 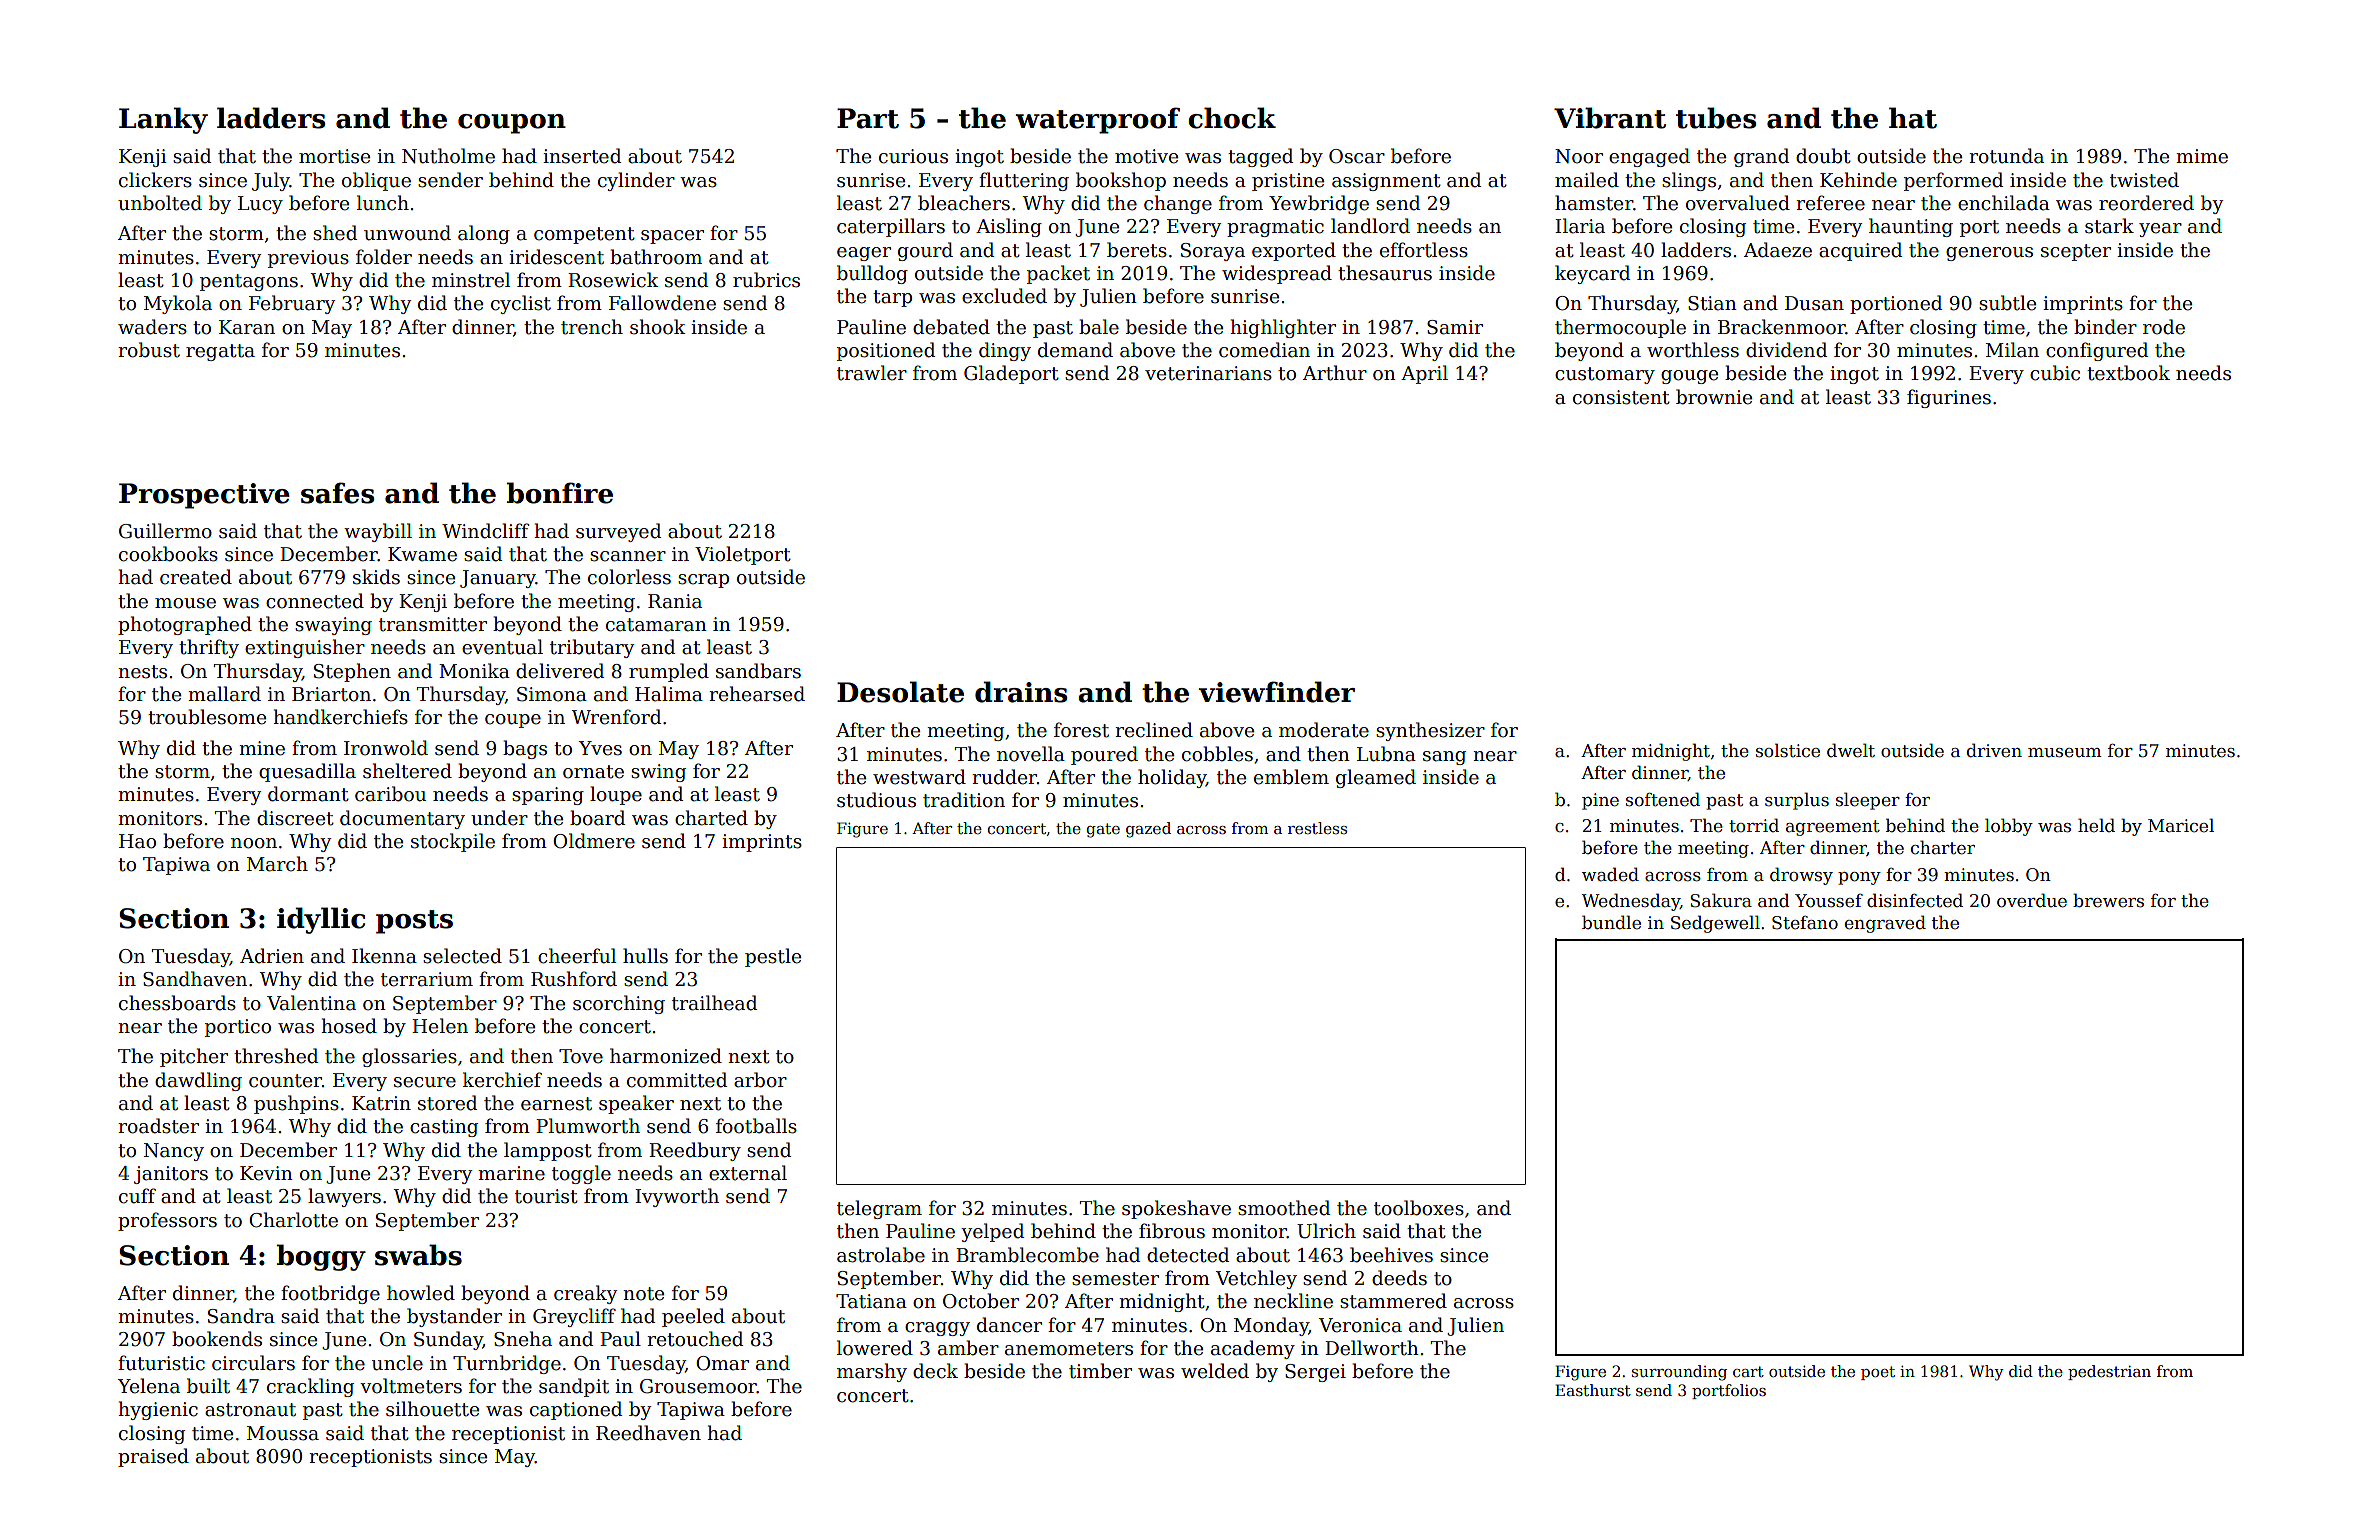 I want to click on pedestrian, so click(x=2109, y=1372).
